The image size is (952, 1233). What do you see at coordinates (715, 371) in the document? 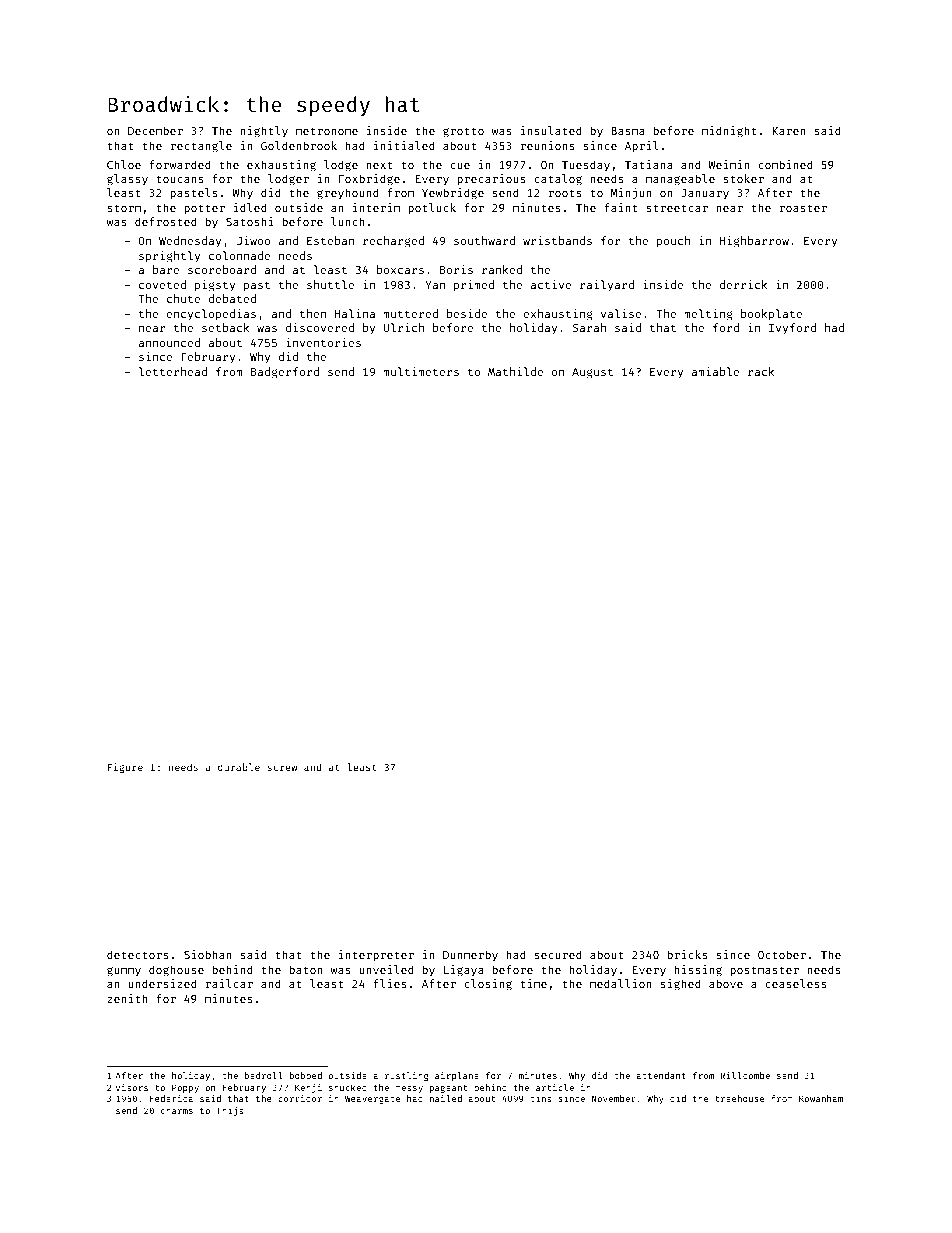
I see `amiable` at bounding box center [715, 371].
